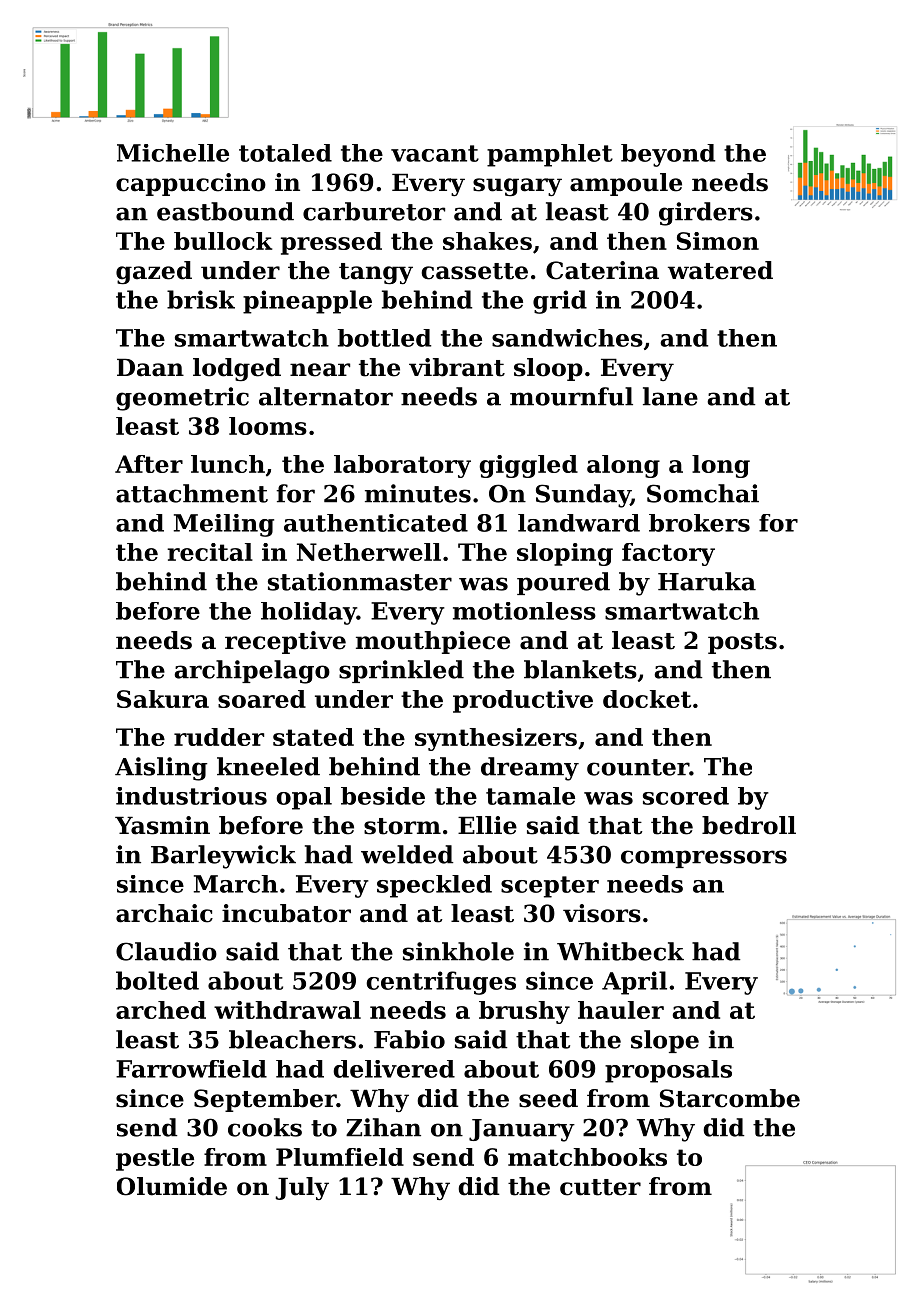 The height and width of the page is (1311, 924). I want to click on Starcombe, so click(730, 1098).
